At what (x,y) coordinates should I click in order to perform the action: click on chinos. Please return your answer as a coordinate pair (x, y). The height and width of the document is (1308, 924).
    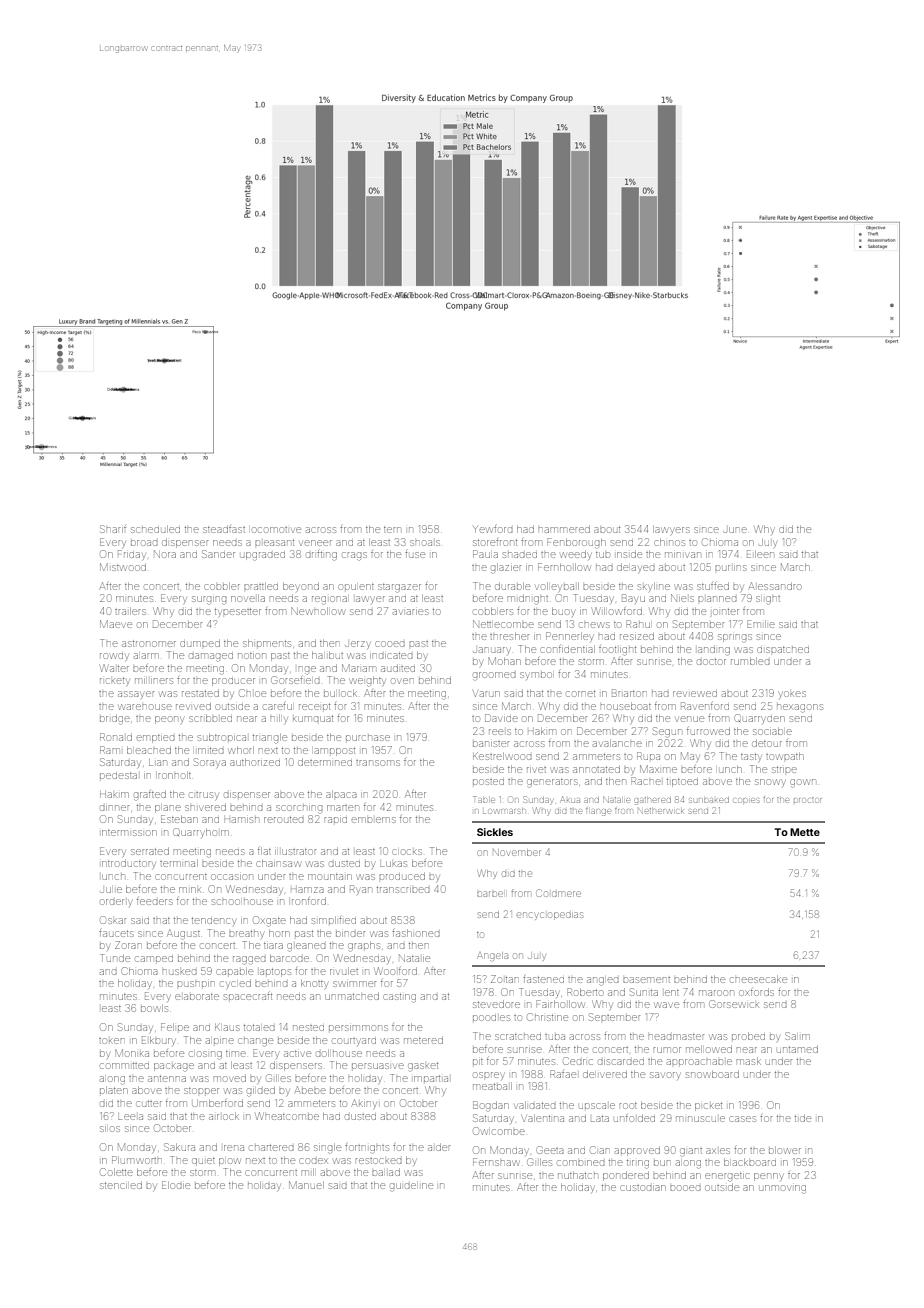
    Looking at the image, I should click on (669, 542).
